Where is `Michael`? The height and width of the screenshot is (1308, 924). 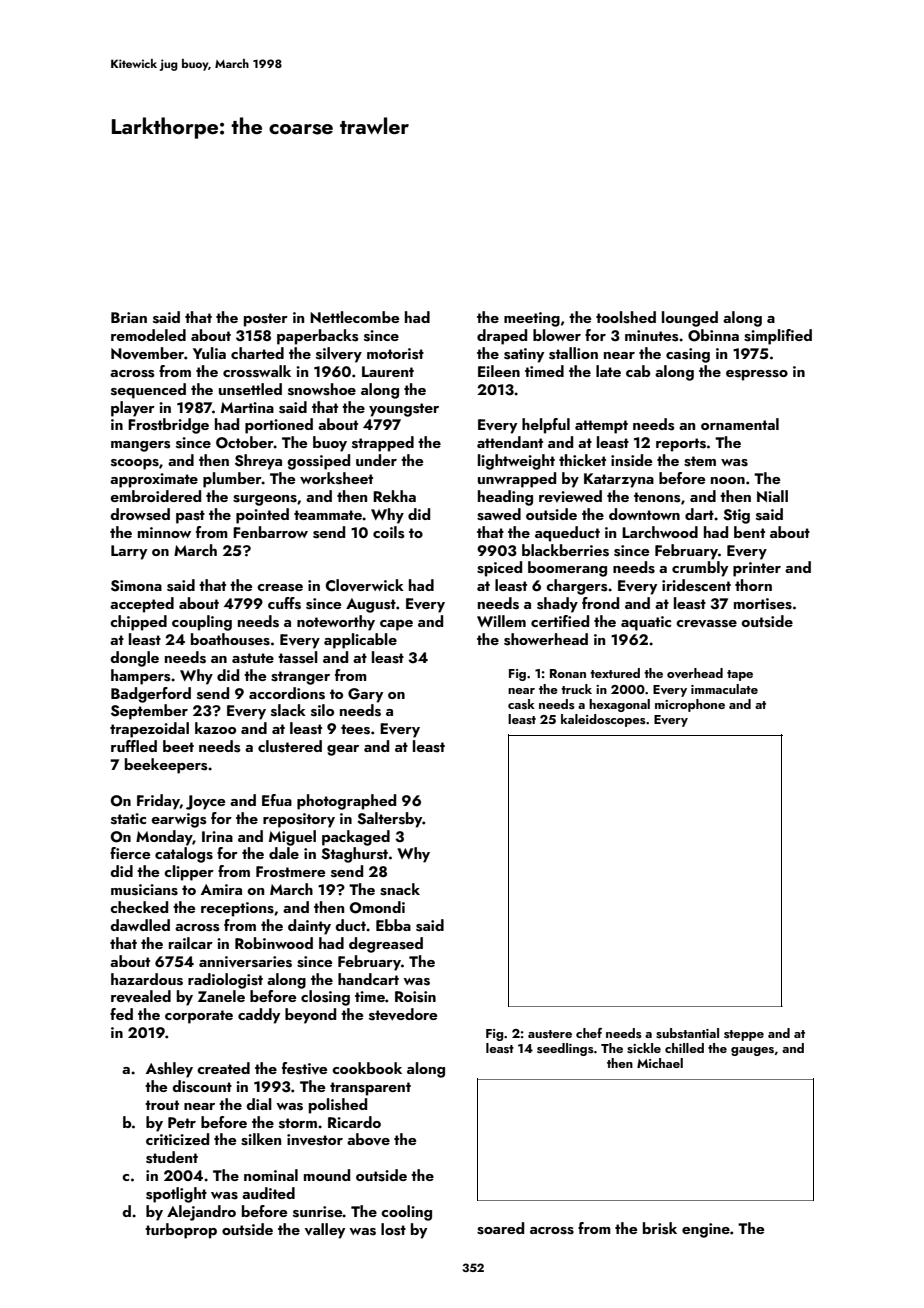
Michael is located at coordinates (660, 1063).
